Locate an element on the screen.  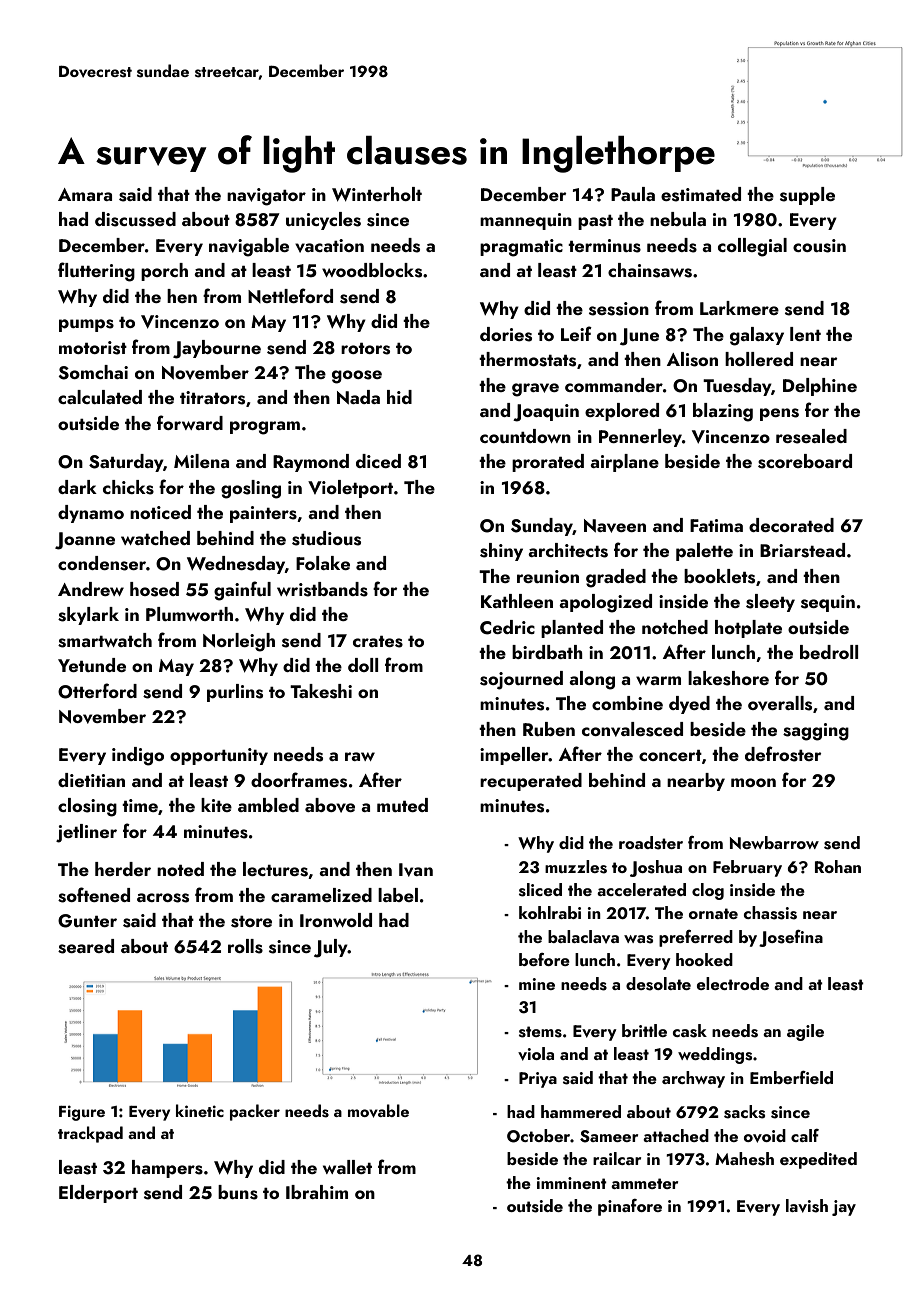
Elderport is located at coordinates (98, 1194).
